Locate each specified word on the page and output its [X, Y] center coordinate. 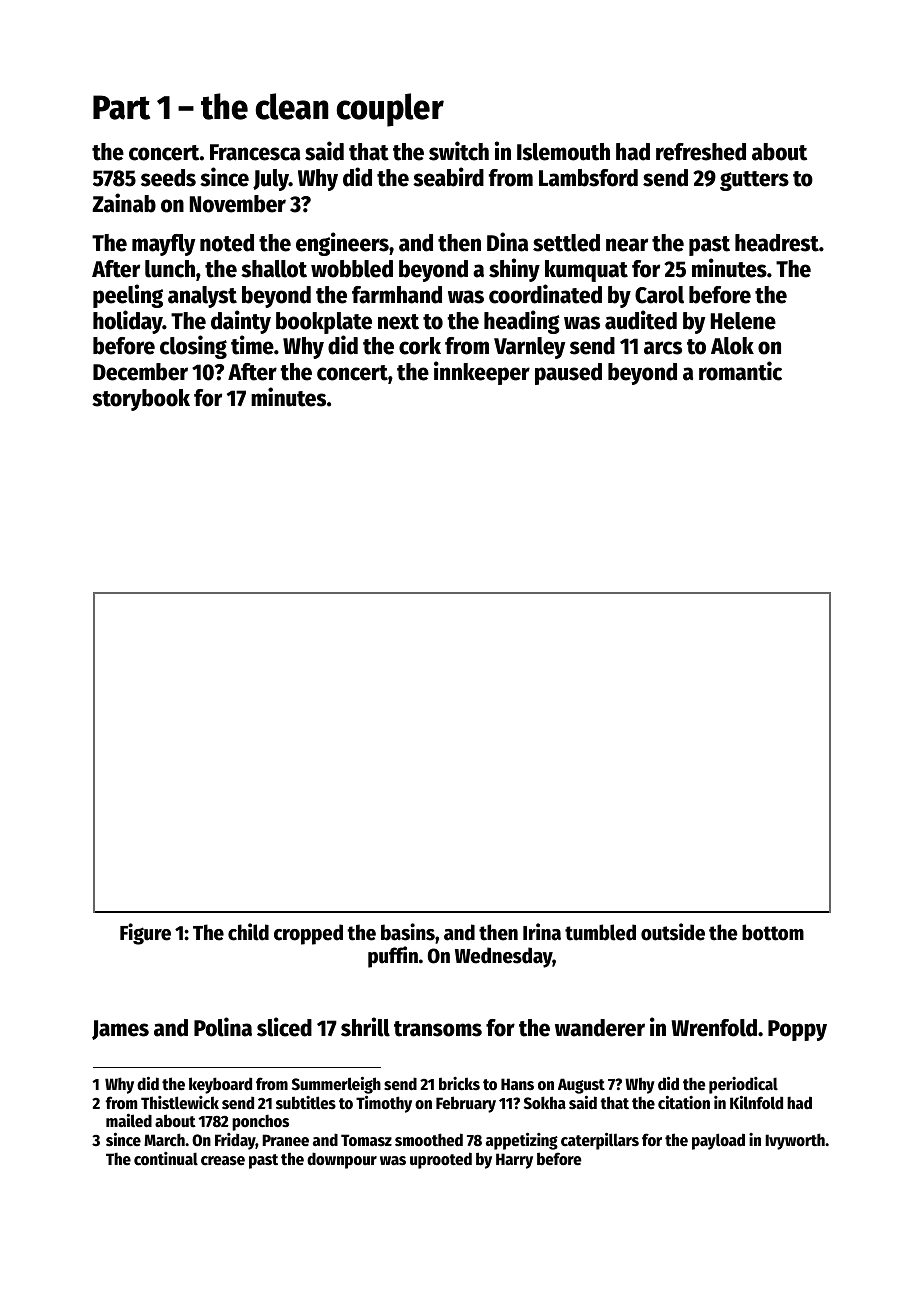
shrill [365, 1027]
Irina [542, 932]
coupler [390, 110]
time [252, 345]
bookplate [324, 323]
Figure [145, 934]
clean [292, 106]
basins [408, 932]
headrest [777, 243]
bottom [773, 932]
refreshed [701, 152]
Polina [223, 1027]
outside [673, 932]
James [120, 1030]
